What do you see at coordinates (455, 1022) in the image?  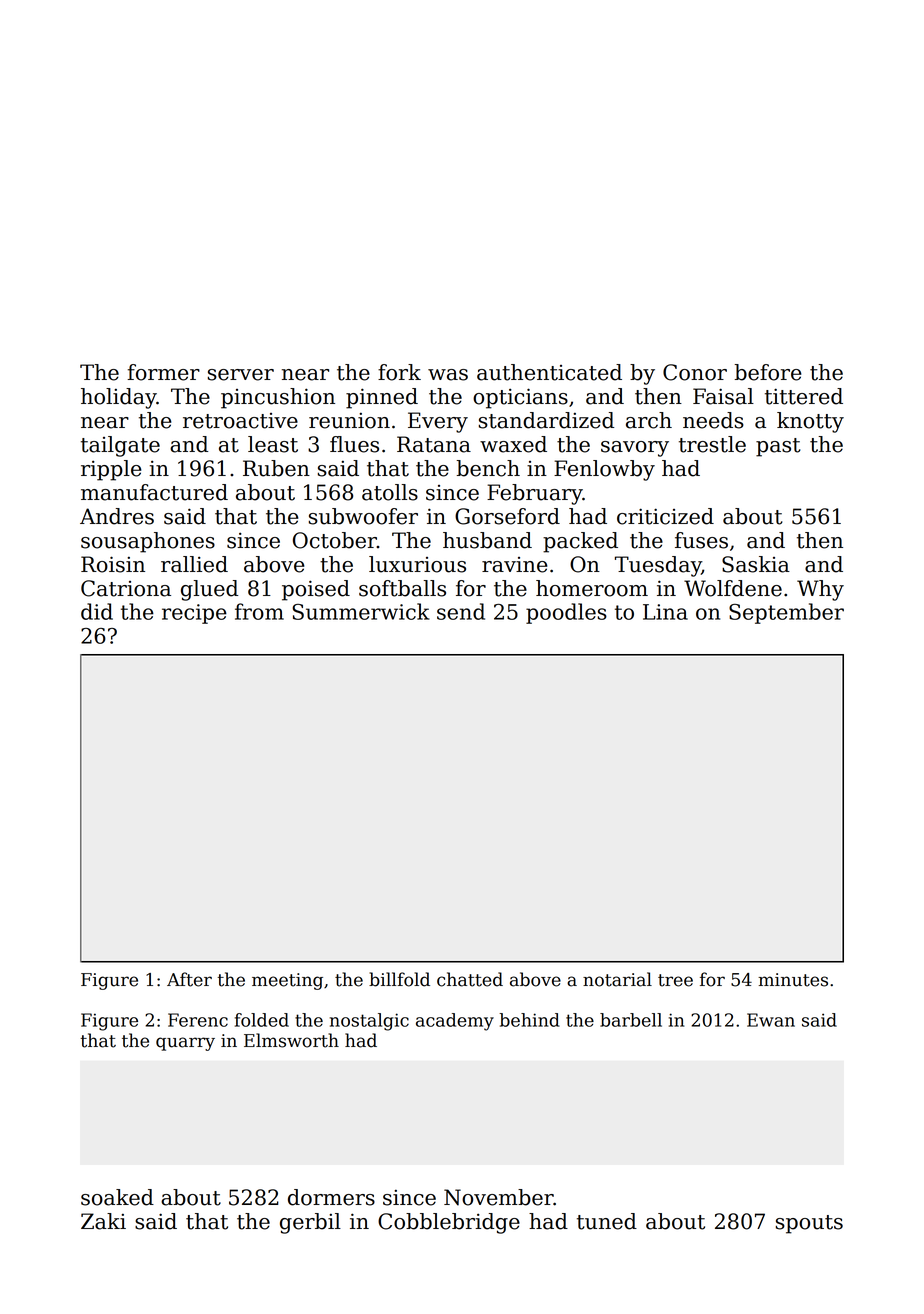 I see `academy` at bounding box center [455, 1022].
